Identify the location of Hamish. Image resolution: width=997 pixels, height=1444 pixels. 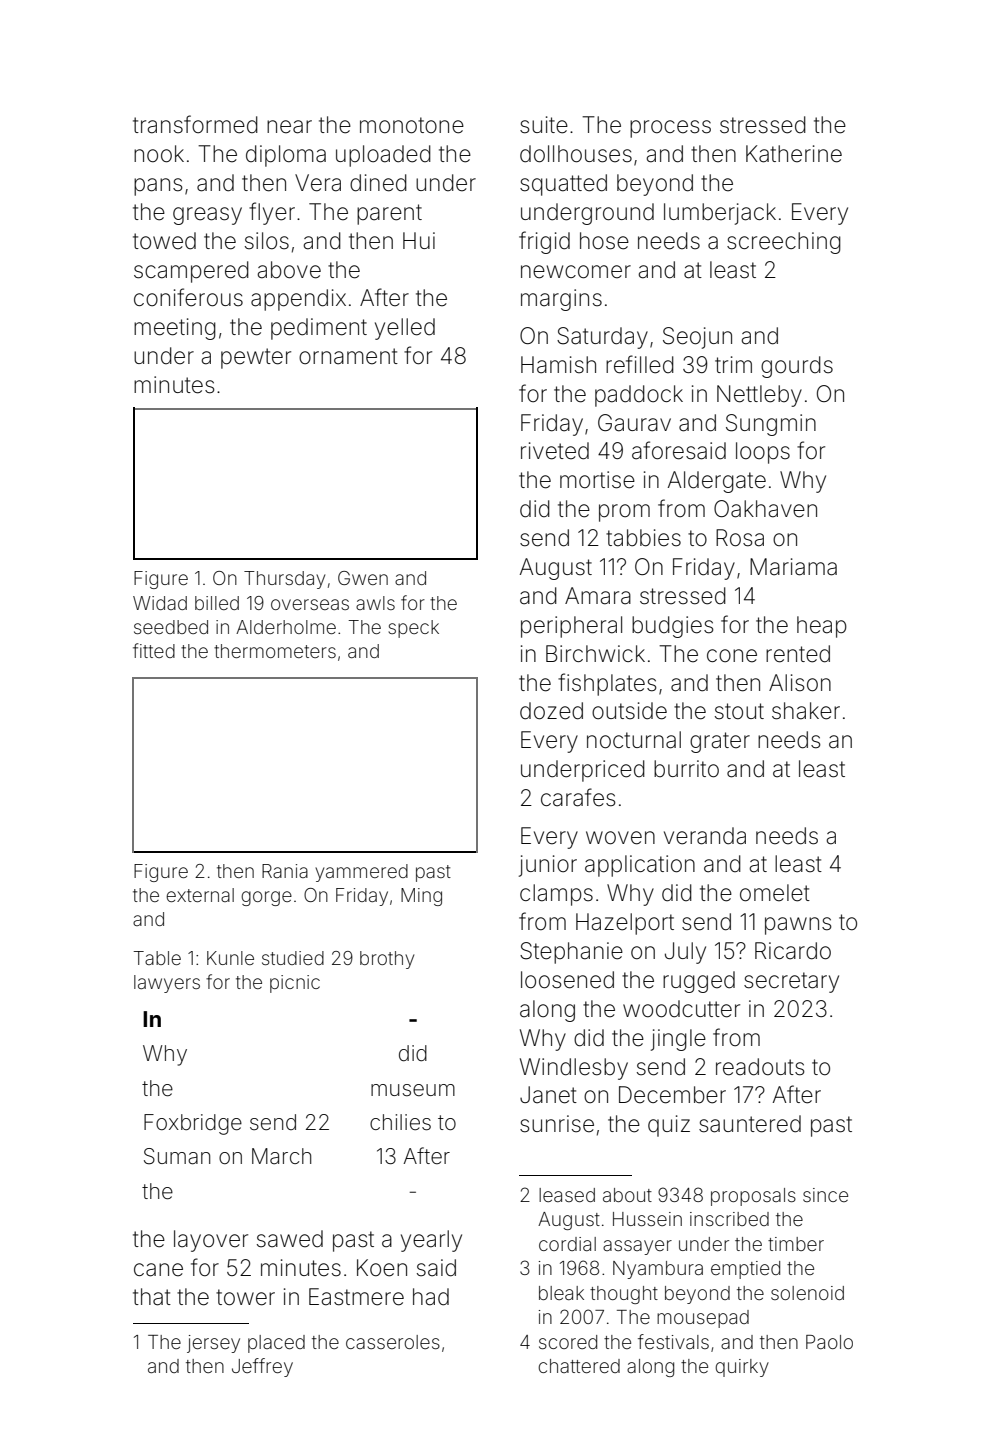
(558, 365).
